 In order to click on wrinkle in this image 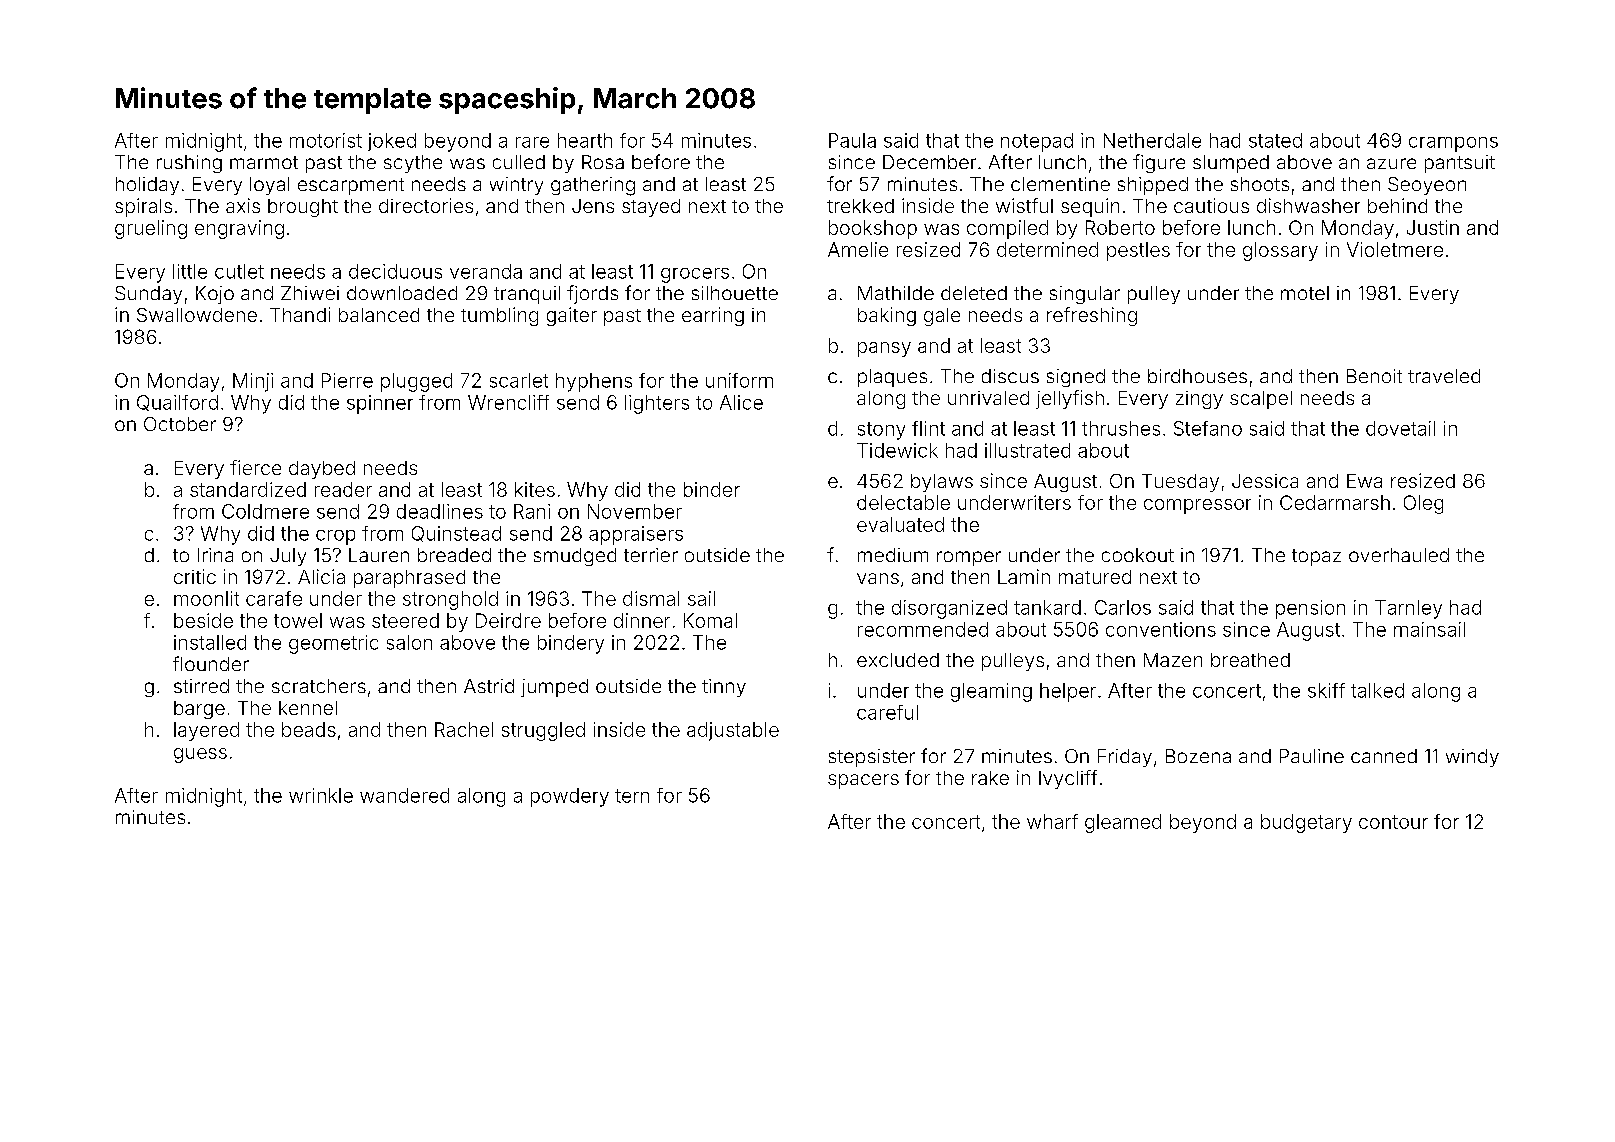, I will do `click(321, 795)`.
